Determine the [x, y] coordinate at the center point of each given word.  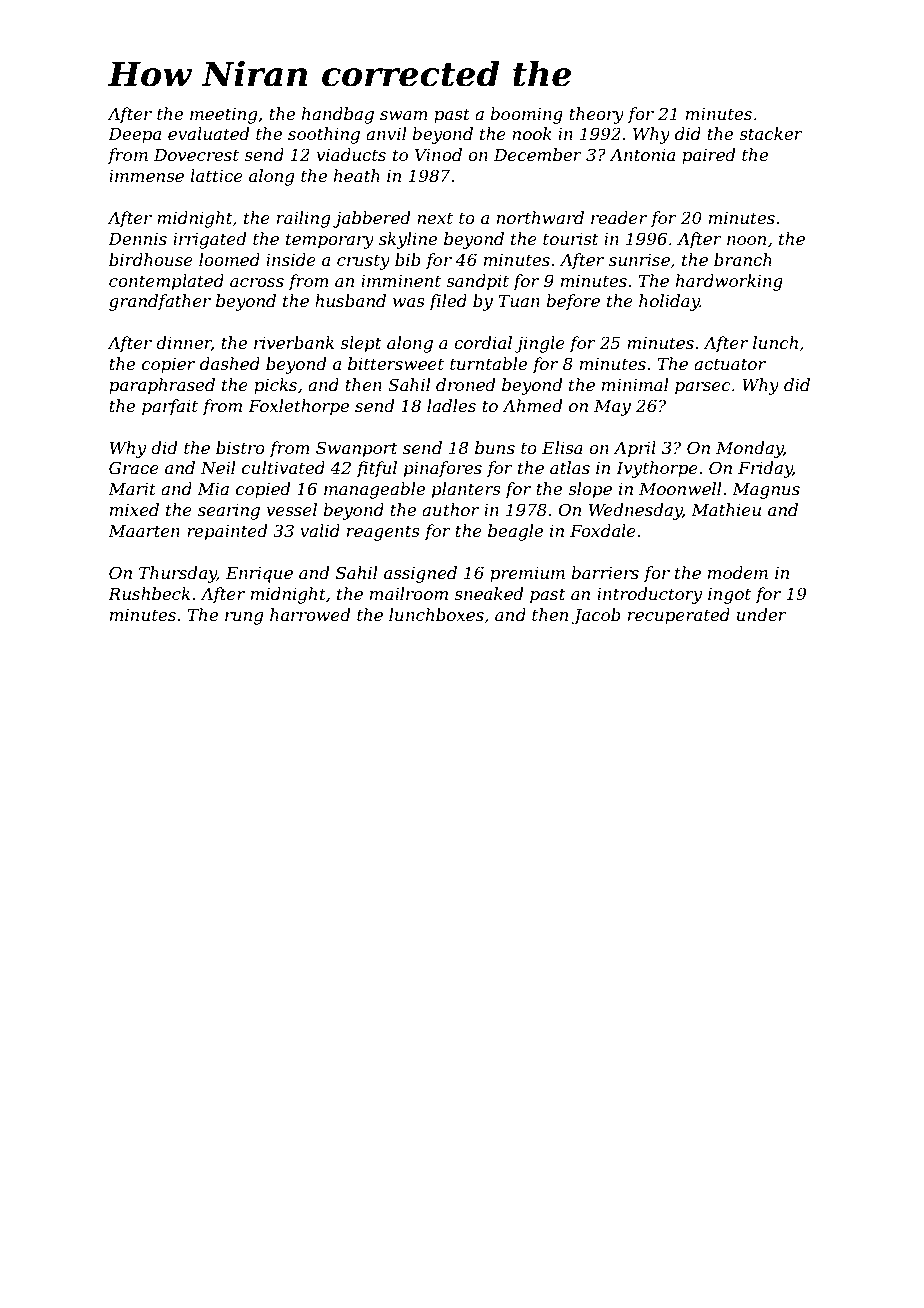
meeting [223, 116]
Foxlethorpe [298, 407]
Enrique [259, 575]
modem [738, 572]
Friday [765, 469]
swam [404, 115]
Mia [213, 489]
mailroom [409, 593]
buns [495, 447]
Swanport [357, 449]
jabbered [371, 219]
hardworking [729, 282]
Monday [750, 449]
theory [596, 115]
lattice [216, 175]
